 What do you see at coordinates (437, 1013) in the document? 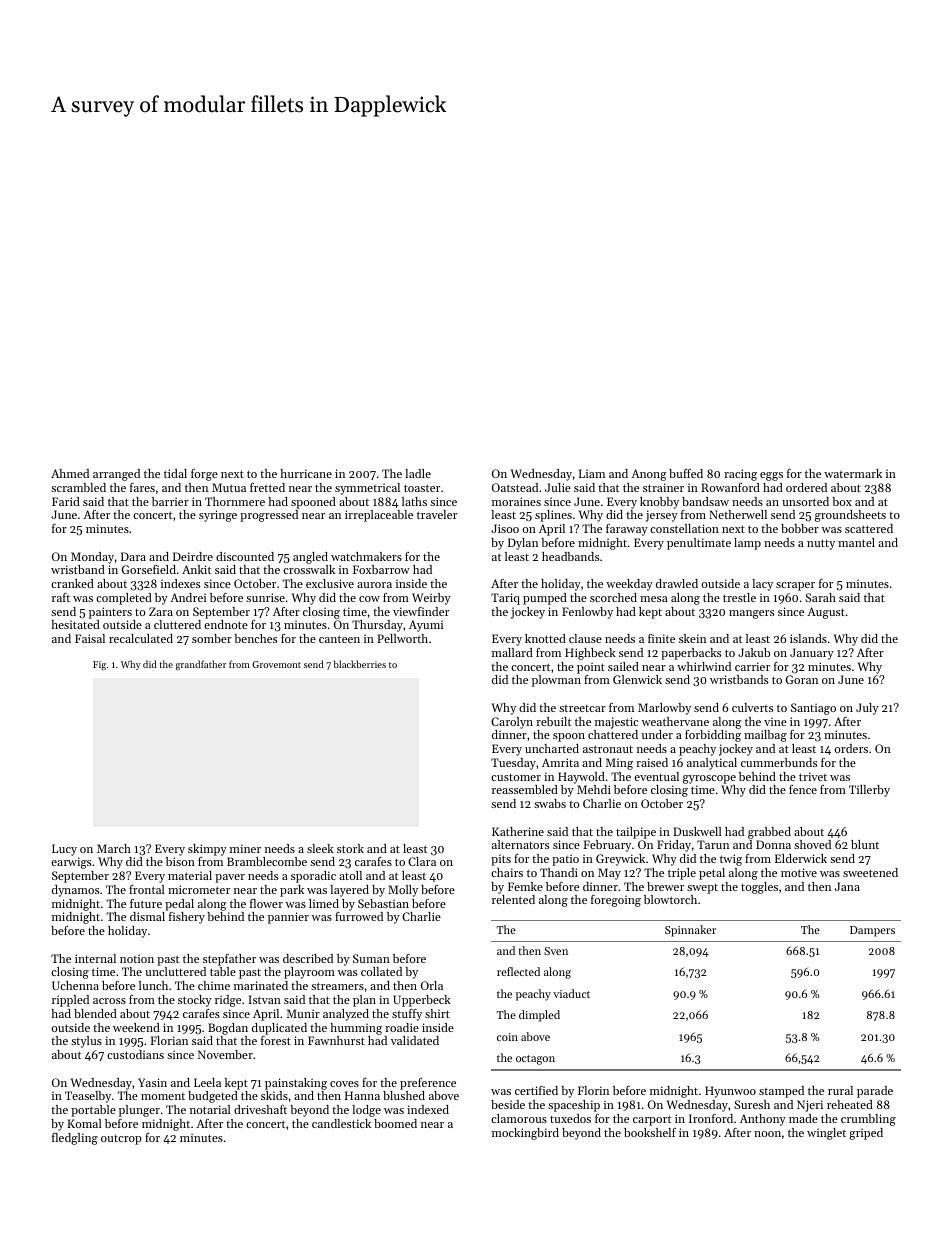
I see `shirt` at bounding box center [437, 1013].
